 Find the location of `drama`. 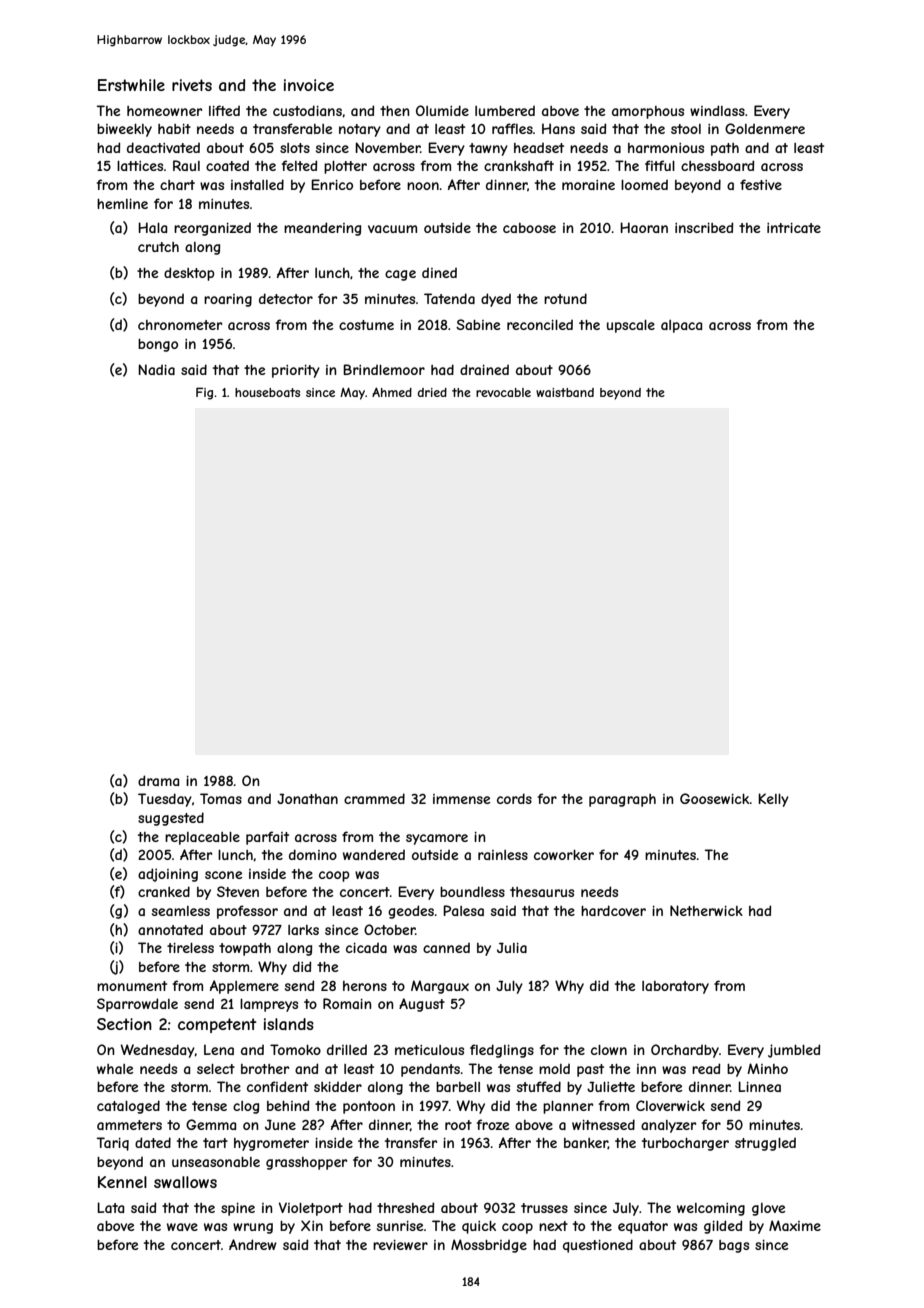

drama is located at coordinates (158, 780).
